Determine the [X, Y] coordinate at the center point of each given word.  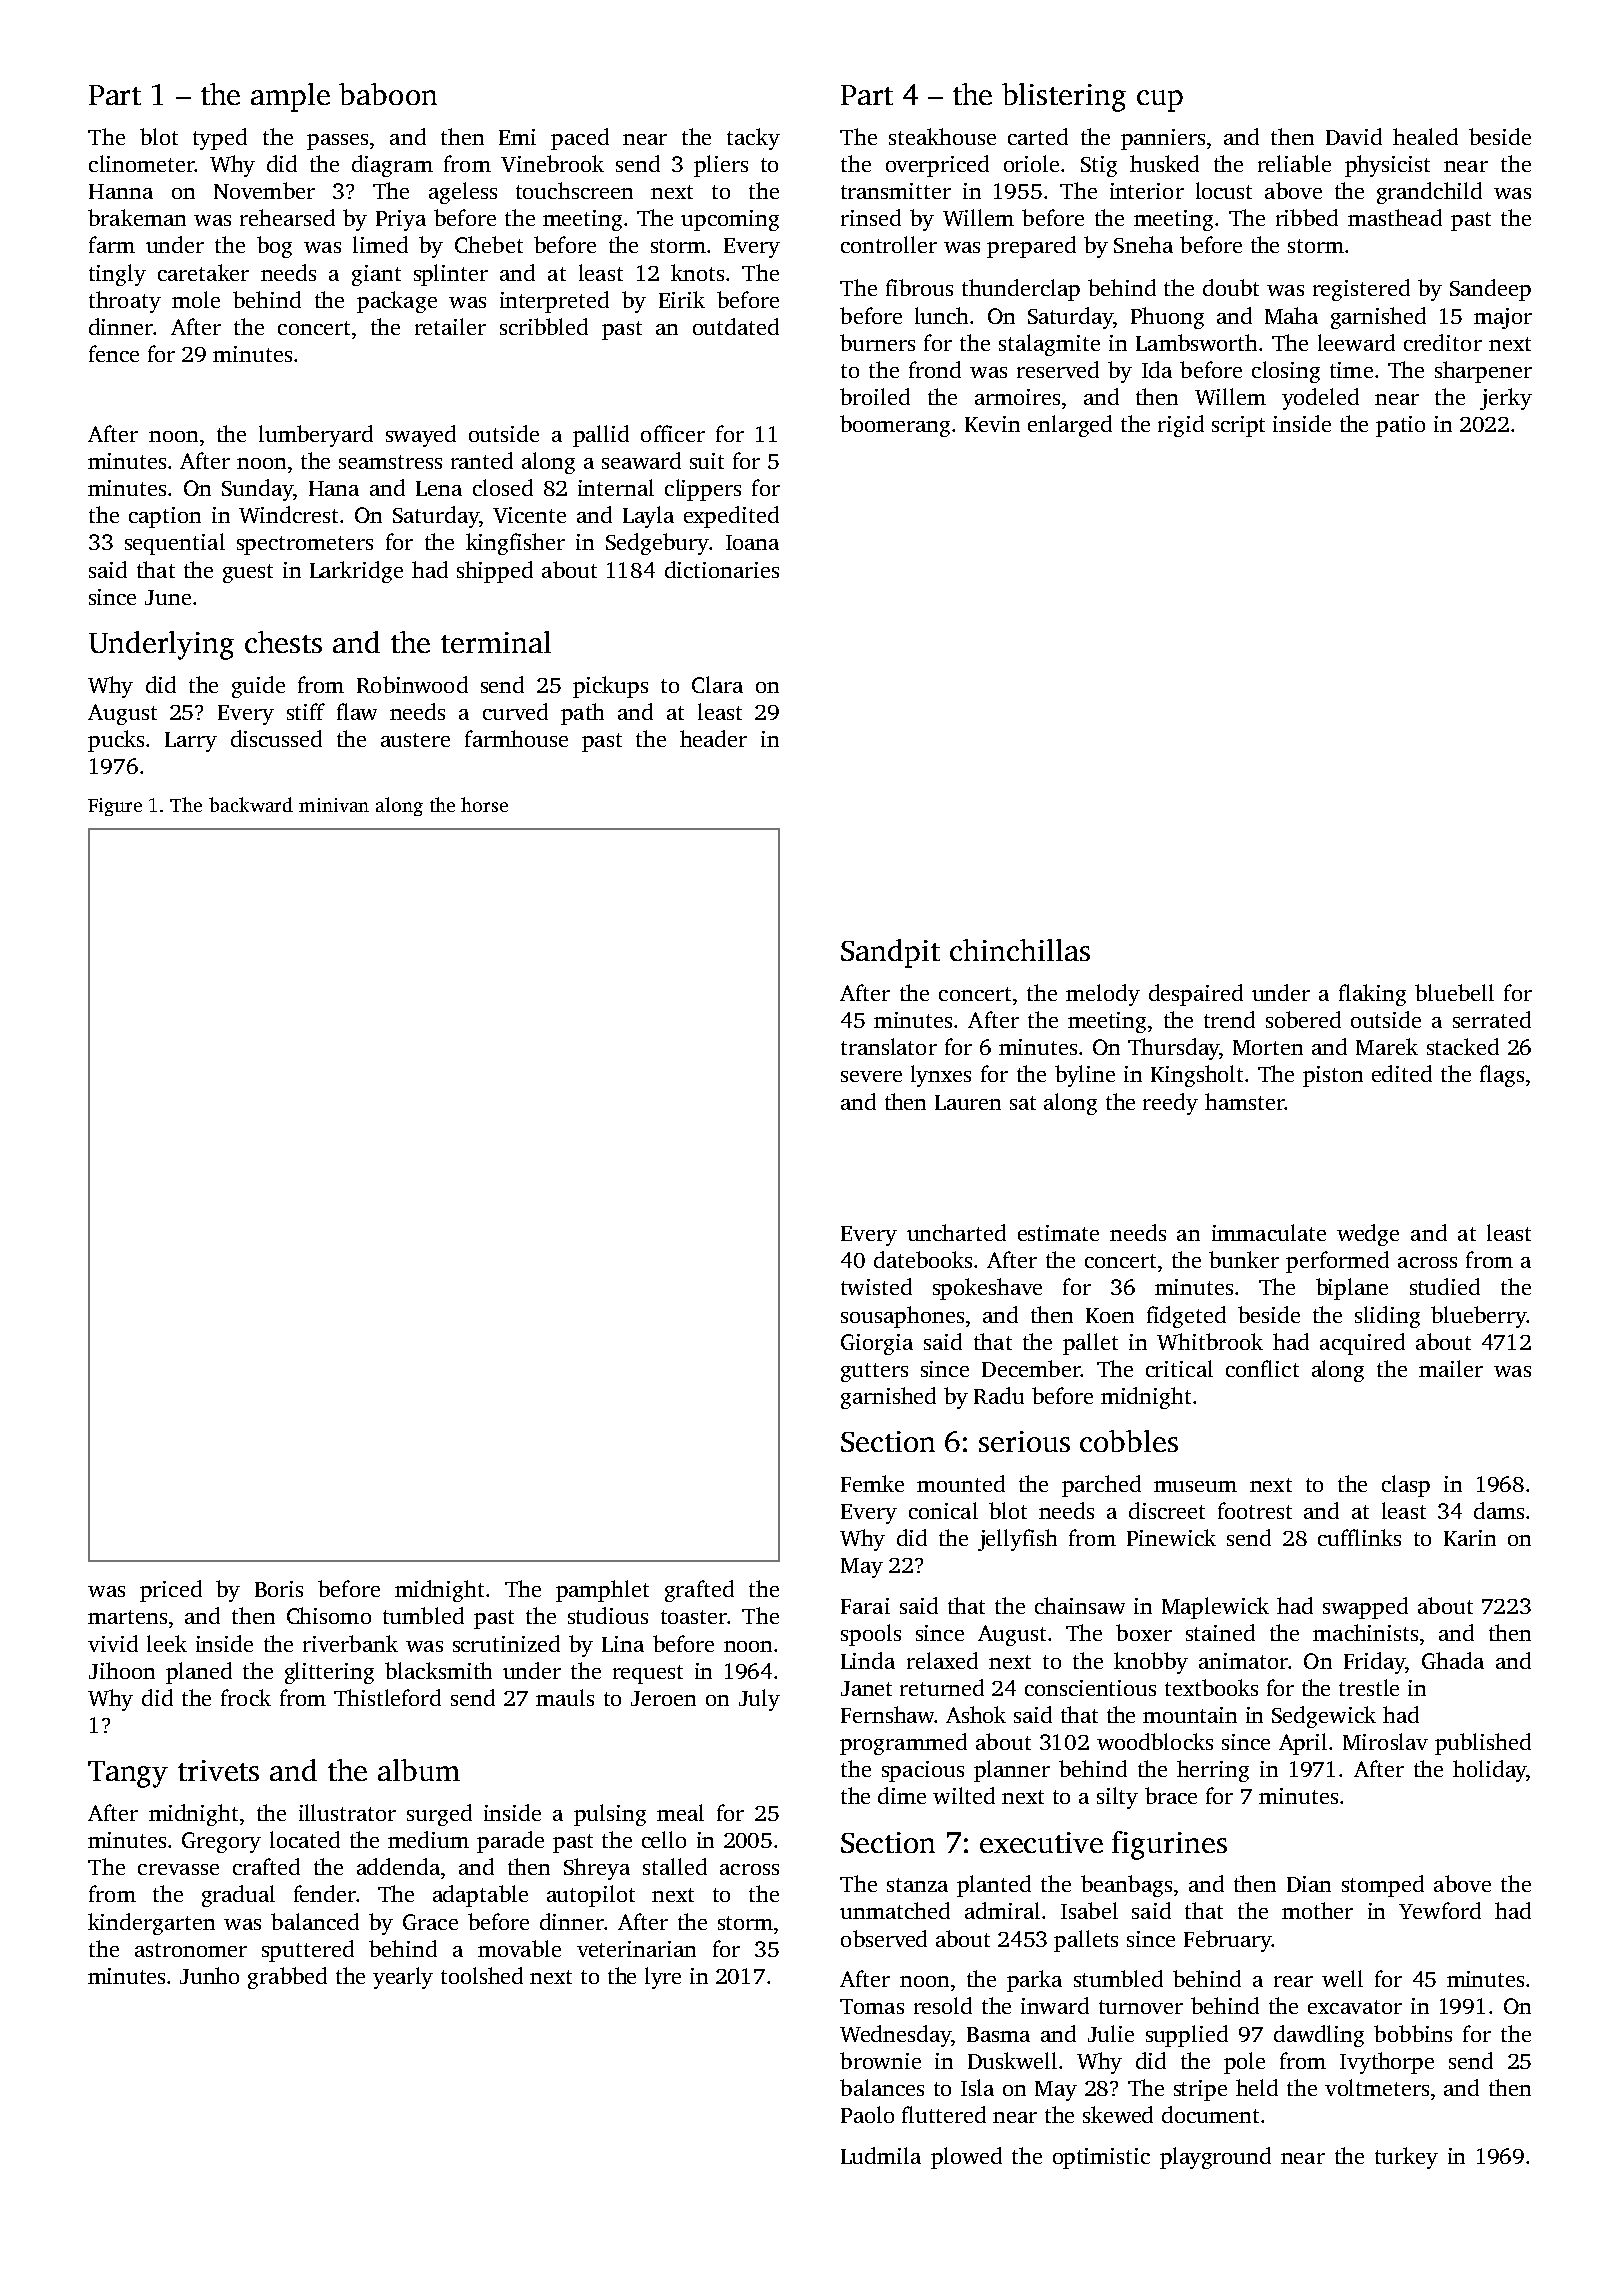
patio [1400, 426]
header [713, 738]
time [1351, 370]
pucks [116, 741]
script [1238, 426]
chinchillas [1020, 950]
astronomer [191, 1950]
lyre [663, 1978]
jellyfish [1017, 1540]
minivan [334, 805]
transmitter [896, 191]
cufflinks [1359, 1537]
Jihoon [122, 1670]
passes [337, 142]
